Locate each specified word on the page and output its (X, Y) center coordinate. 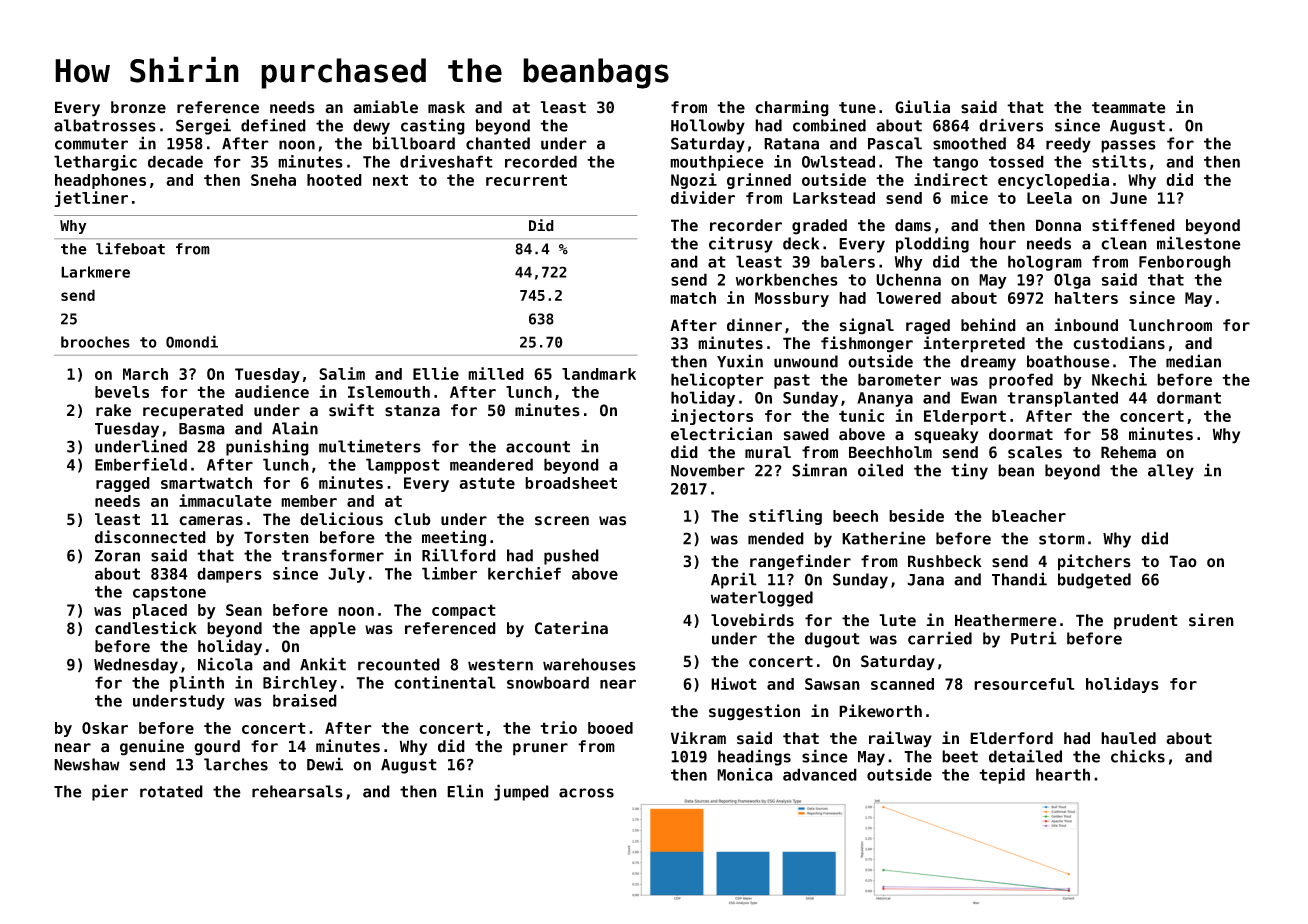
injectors (712, 417)
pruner (540, 749)
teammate (1129, 108)
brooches (95, 342)
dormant (1189, 397)
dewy (371, 127)
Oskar (105, 728)
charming (792, 108)
